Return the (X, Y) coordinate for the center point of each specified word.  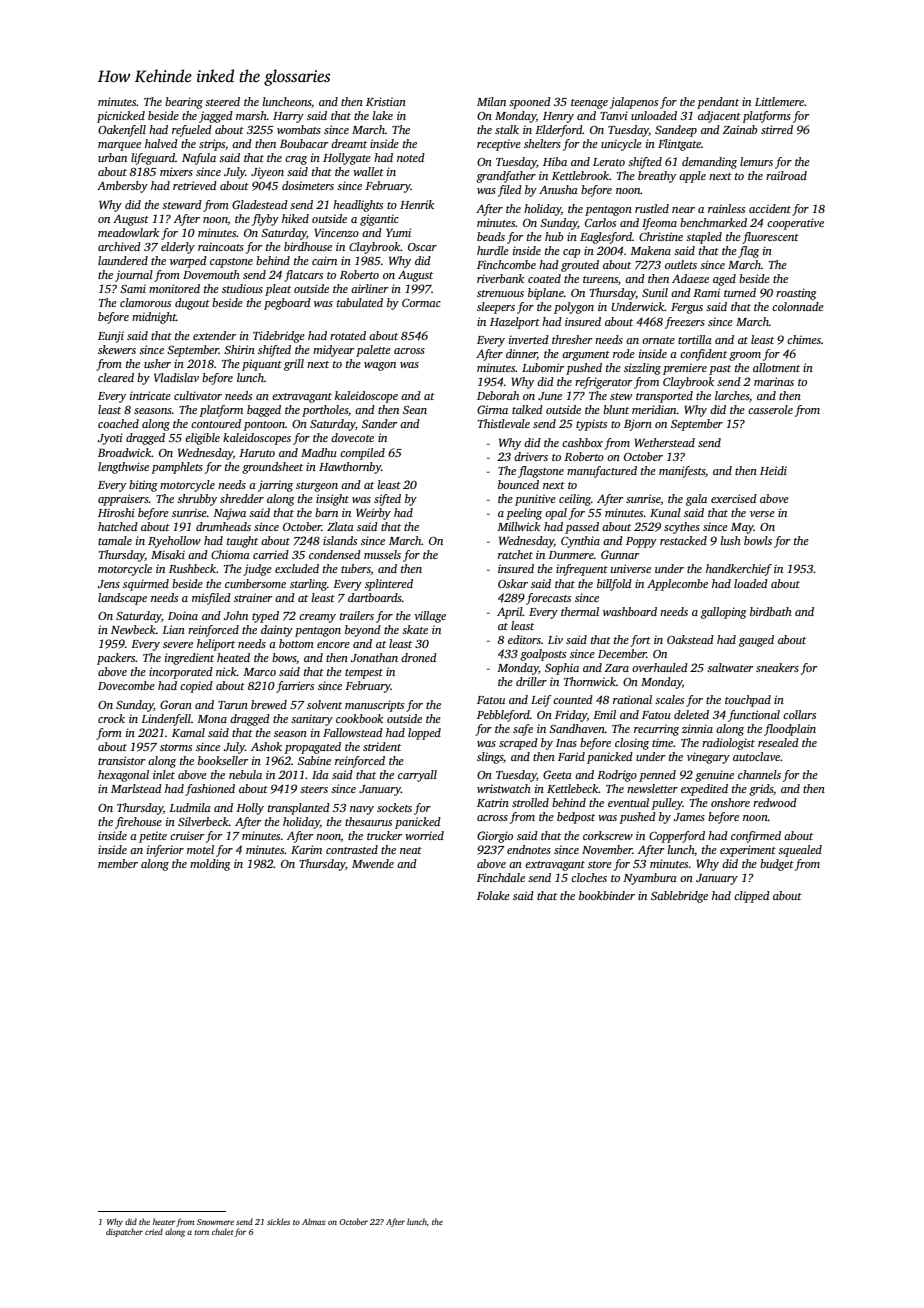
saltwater (730, 667)
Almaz (313, 1221)
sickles (278, 1221)
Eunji (111, 337)
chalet (223, 1231)
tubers (356, 569)
